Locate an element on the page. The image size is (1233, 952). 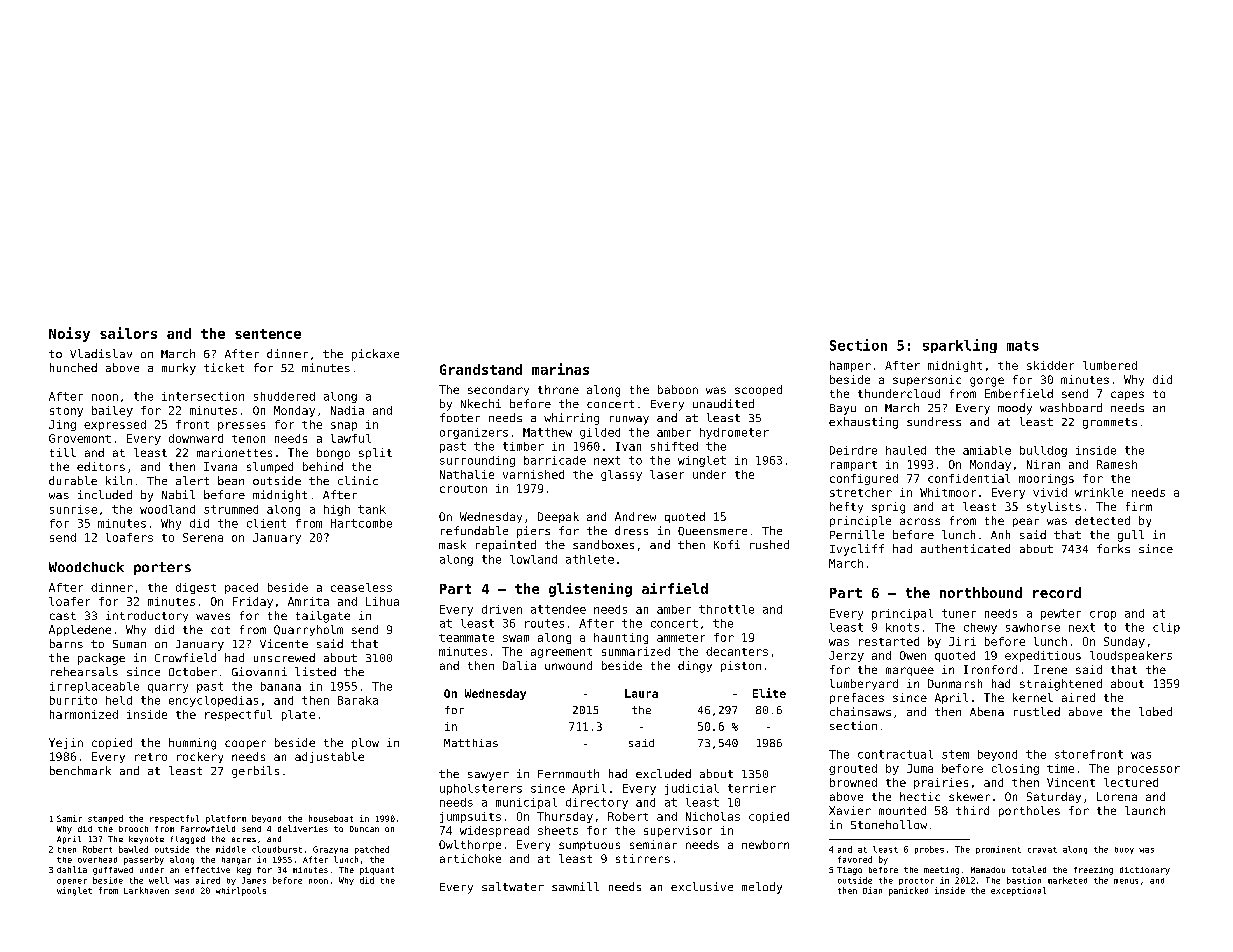
Matthias is located at coordinates (471, 743).
